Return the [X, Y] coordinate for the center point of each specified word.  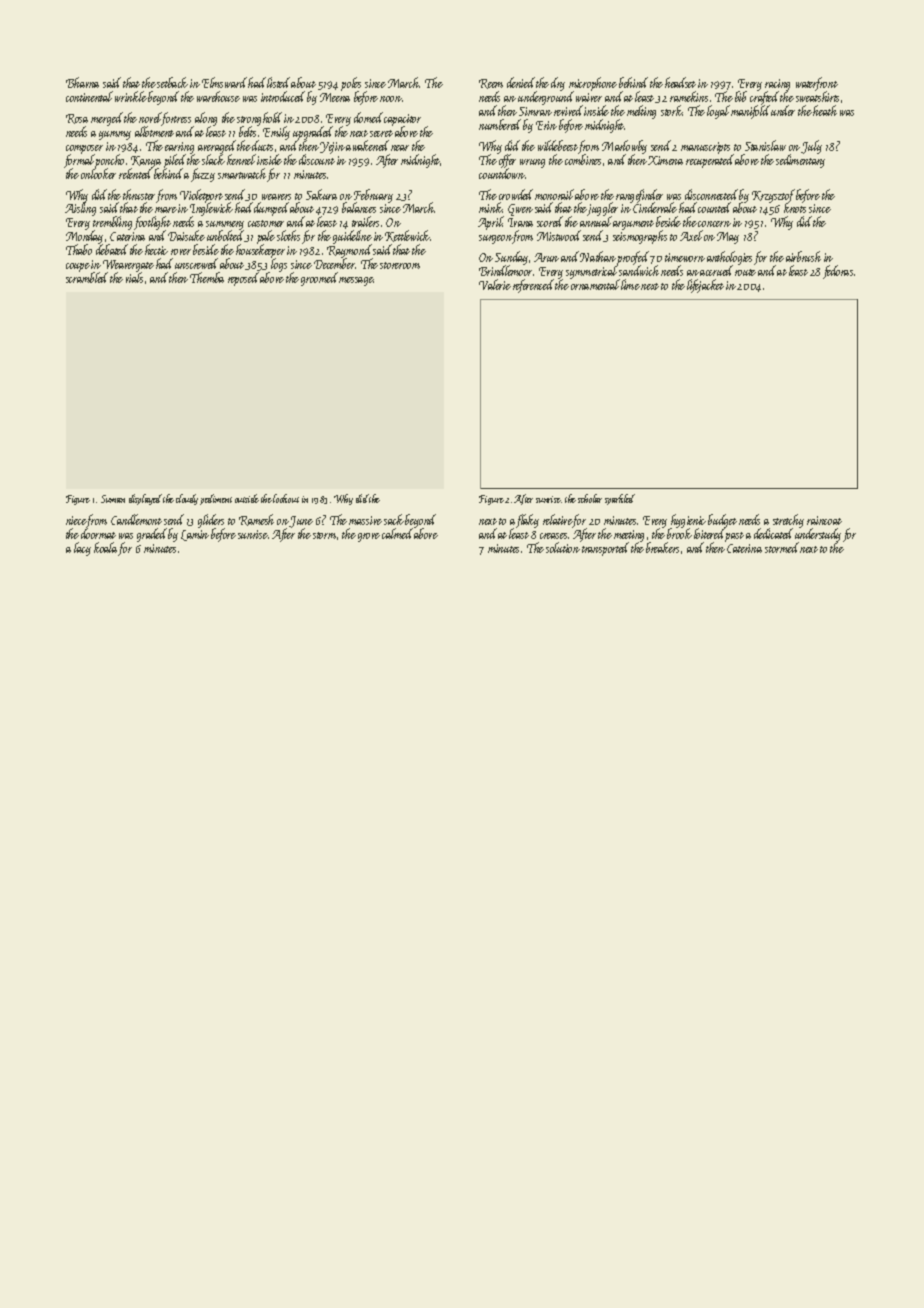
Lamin [195, 535]
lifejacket [705, 286]
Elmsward [224, 82]
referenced [533, 286]
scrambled [86, 278]
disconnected [711, 194]
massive [365, 520]
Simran [535, 111]
